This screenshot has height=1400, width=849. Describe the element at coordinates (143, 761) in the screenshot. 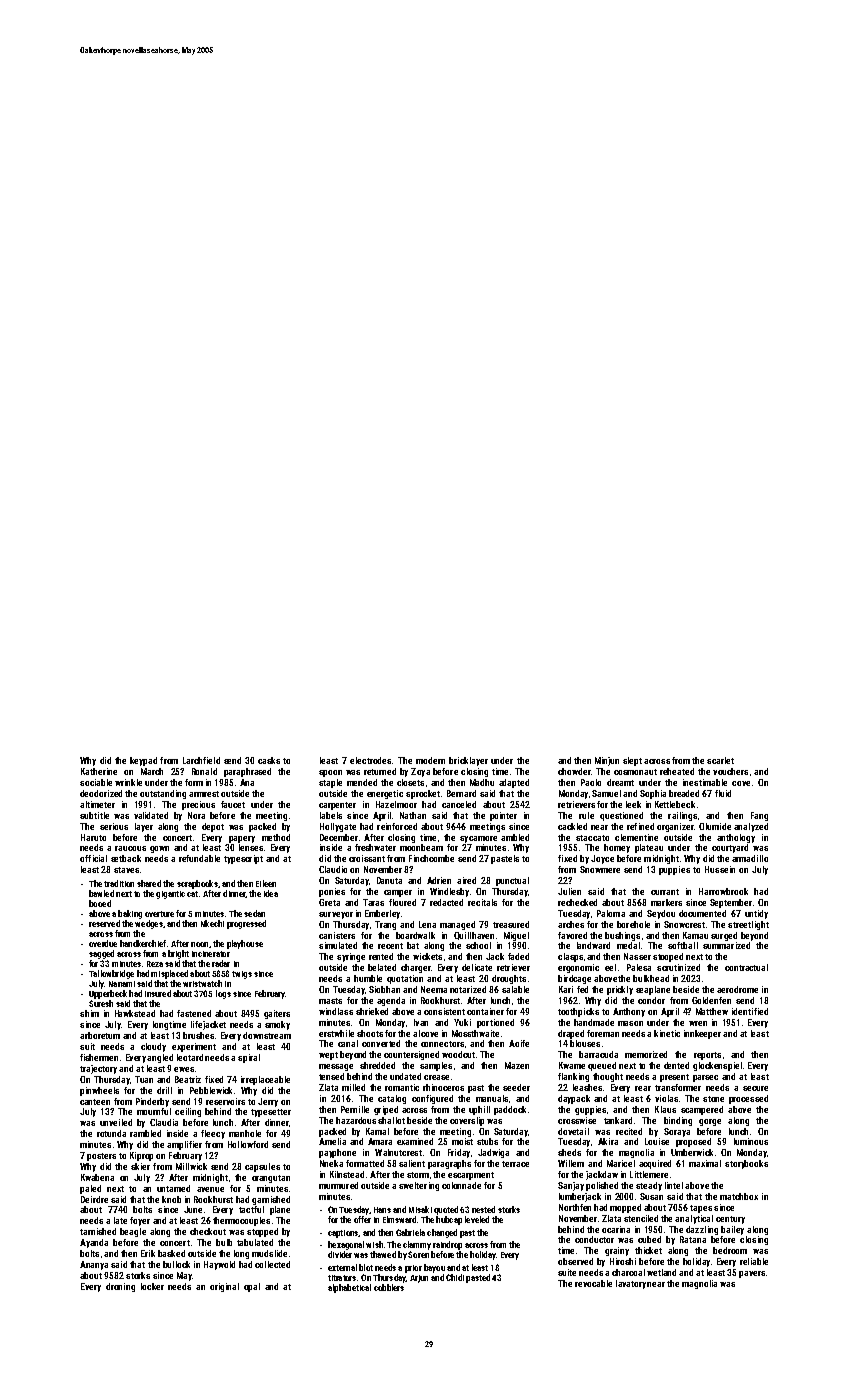

I see `keypad` at that location.
